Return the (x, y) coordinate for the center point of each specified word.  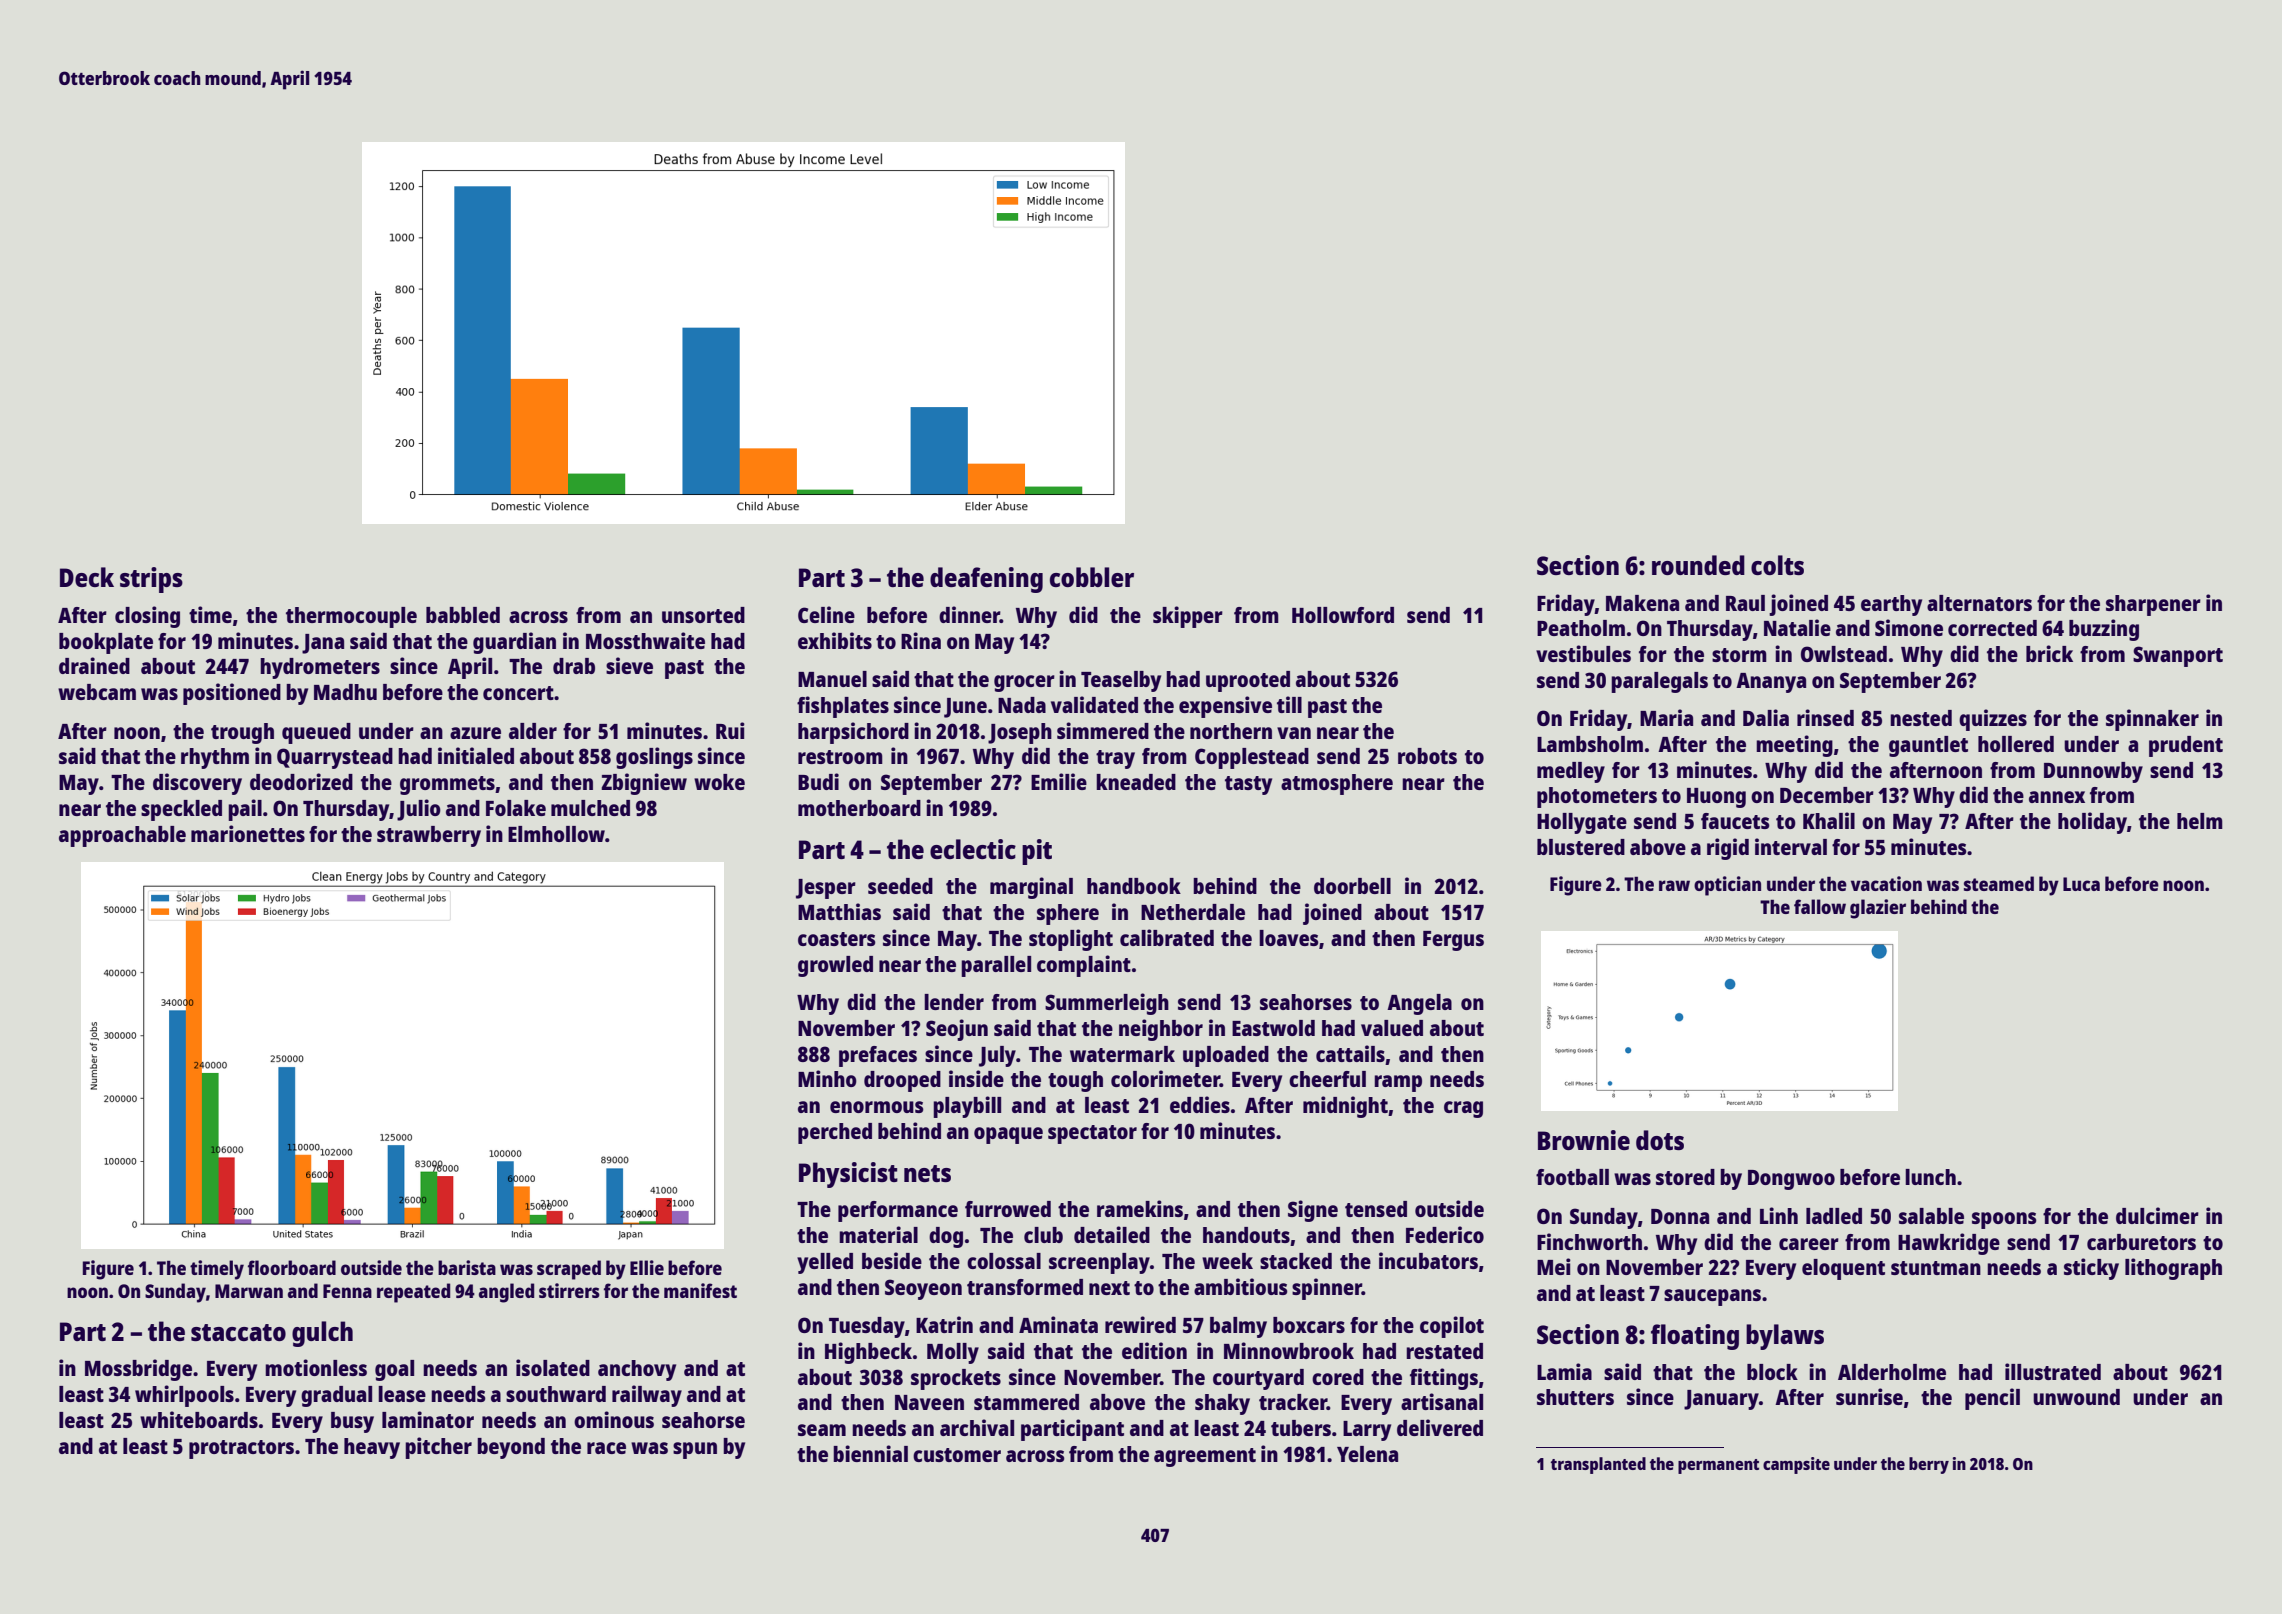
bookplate (106, 643)
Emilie (1059, 781)
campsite (1796, 1465)
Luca (2081, 884)
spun (695, 1450)
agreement (1205, 1457)
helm (2200, 821)
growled (835, 966)
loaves (1289, 938)
